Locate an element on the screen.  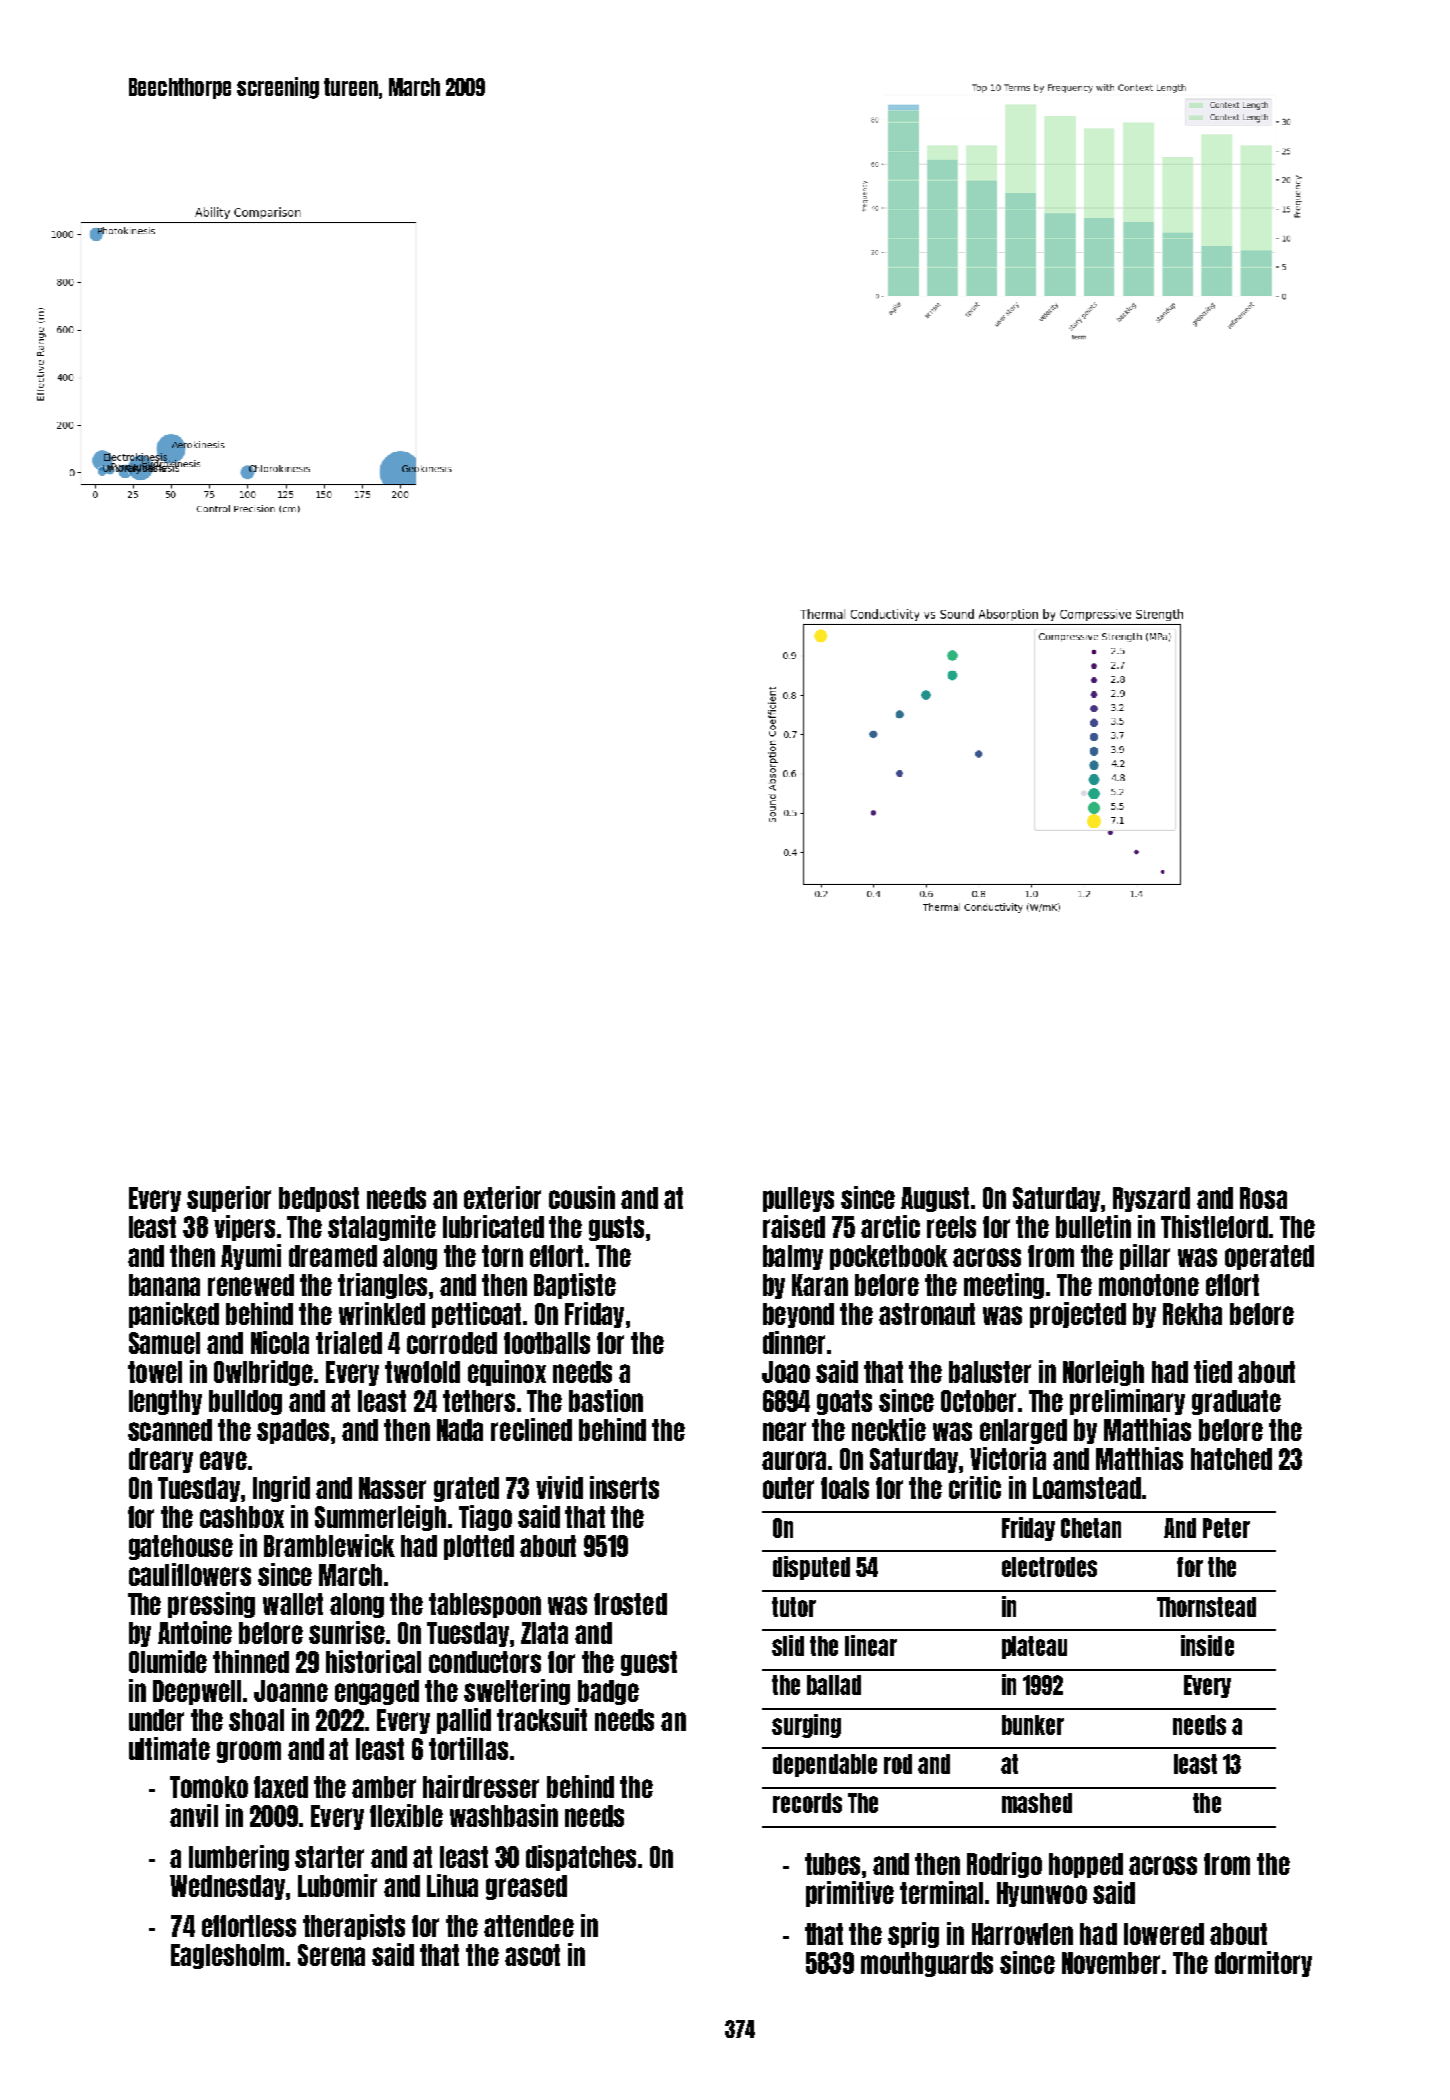
towel is located at coordinates (155, 1372).
